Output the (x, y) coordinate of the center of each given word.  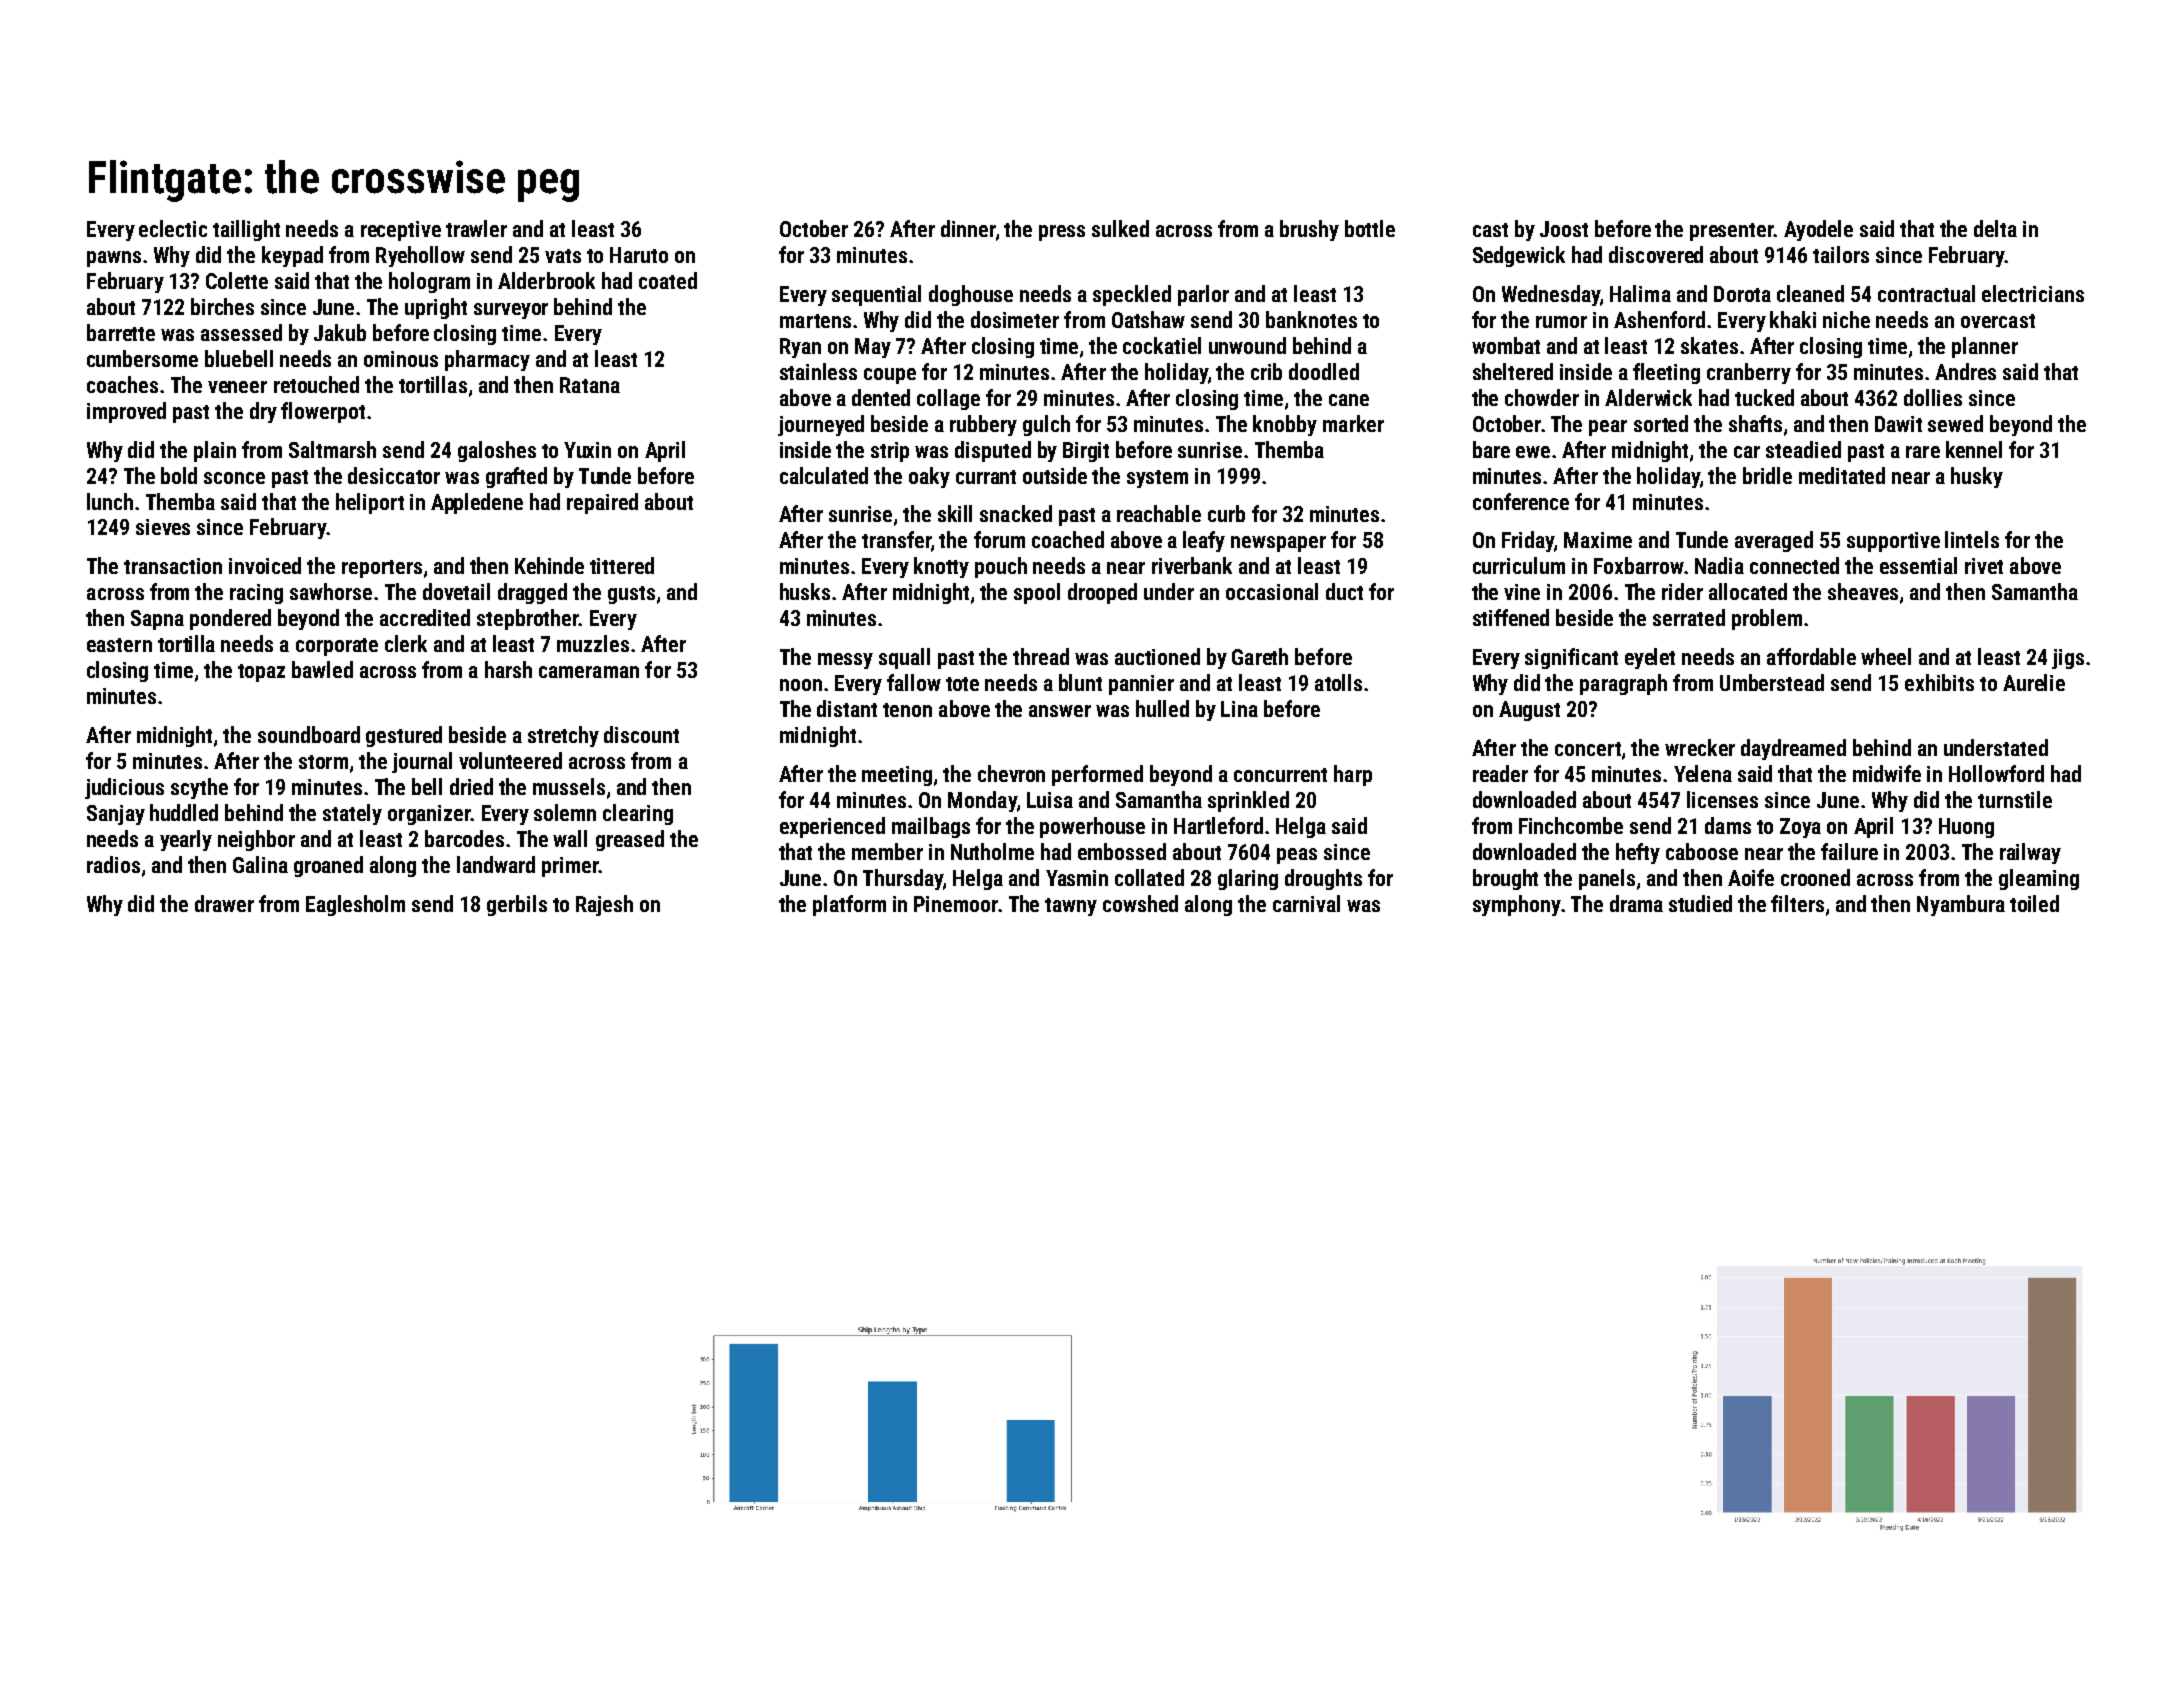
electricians (2033, 293)
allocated (1748, 591)
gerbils (517, 905)
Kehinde (549, 565)
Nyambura (1961, 905)
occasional (1272, 591)
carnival (1306, 903)
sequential (876, 295)
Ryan (800, 348)
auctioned (1157, 656)
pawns (114, 259)
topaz (261, 673)
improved (126, 412)
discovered (1656, 254)
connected (1794, 565)
